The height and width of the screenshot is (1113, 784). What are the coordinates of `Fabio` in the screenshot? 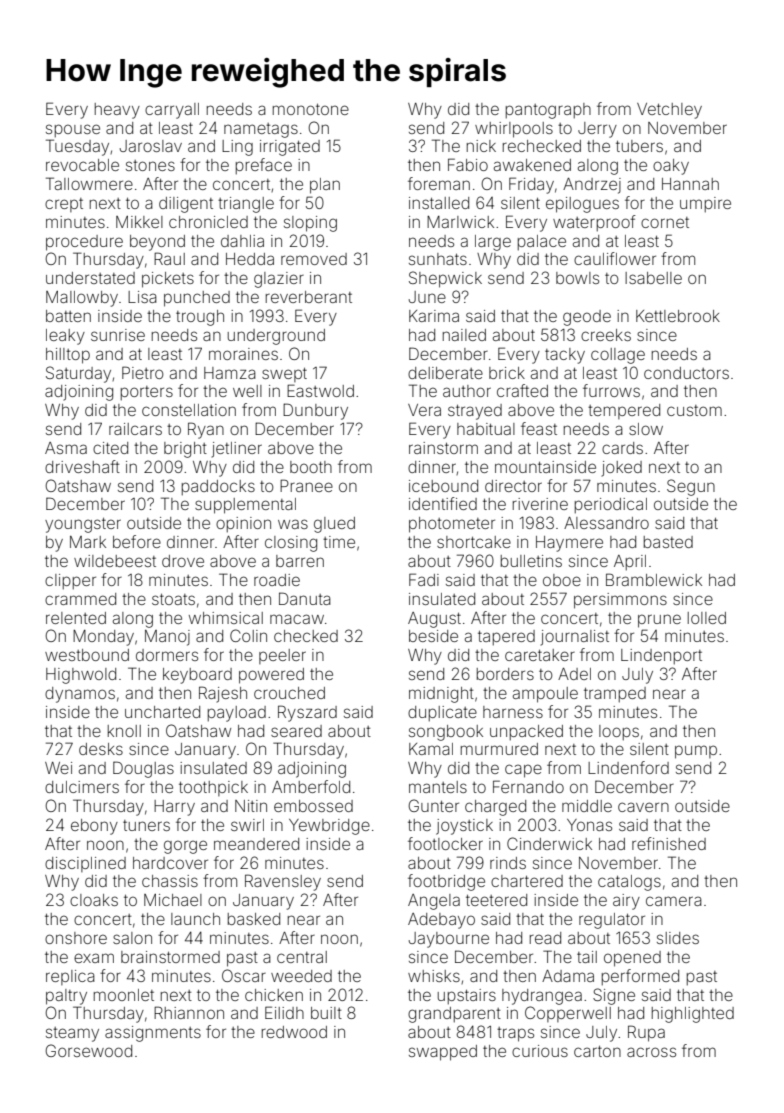 It's located at (468, 164).
